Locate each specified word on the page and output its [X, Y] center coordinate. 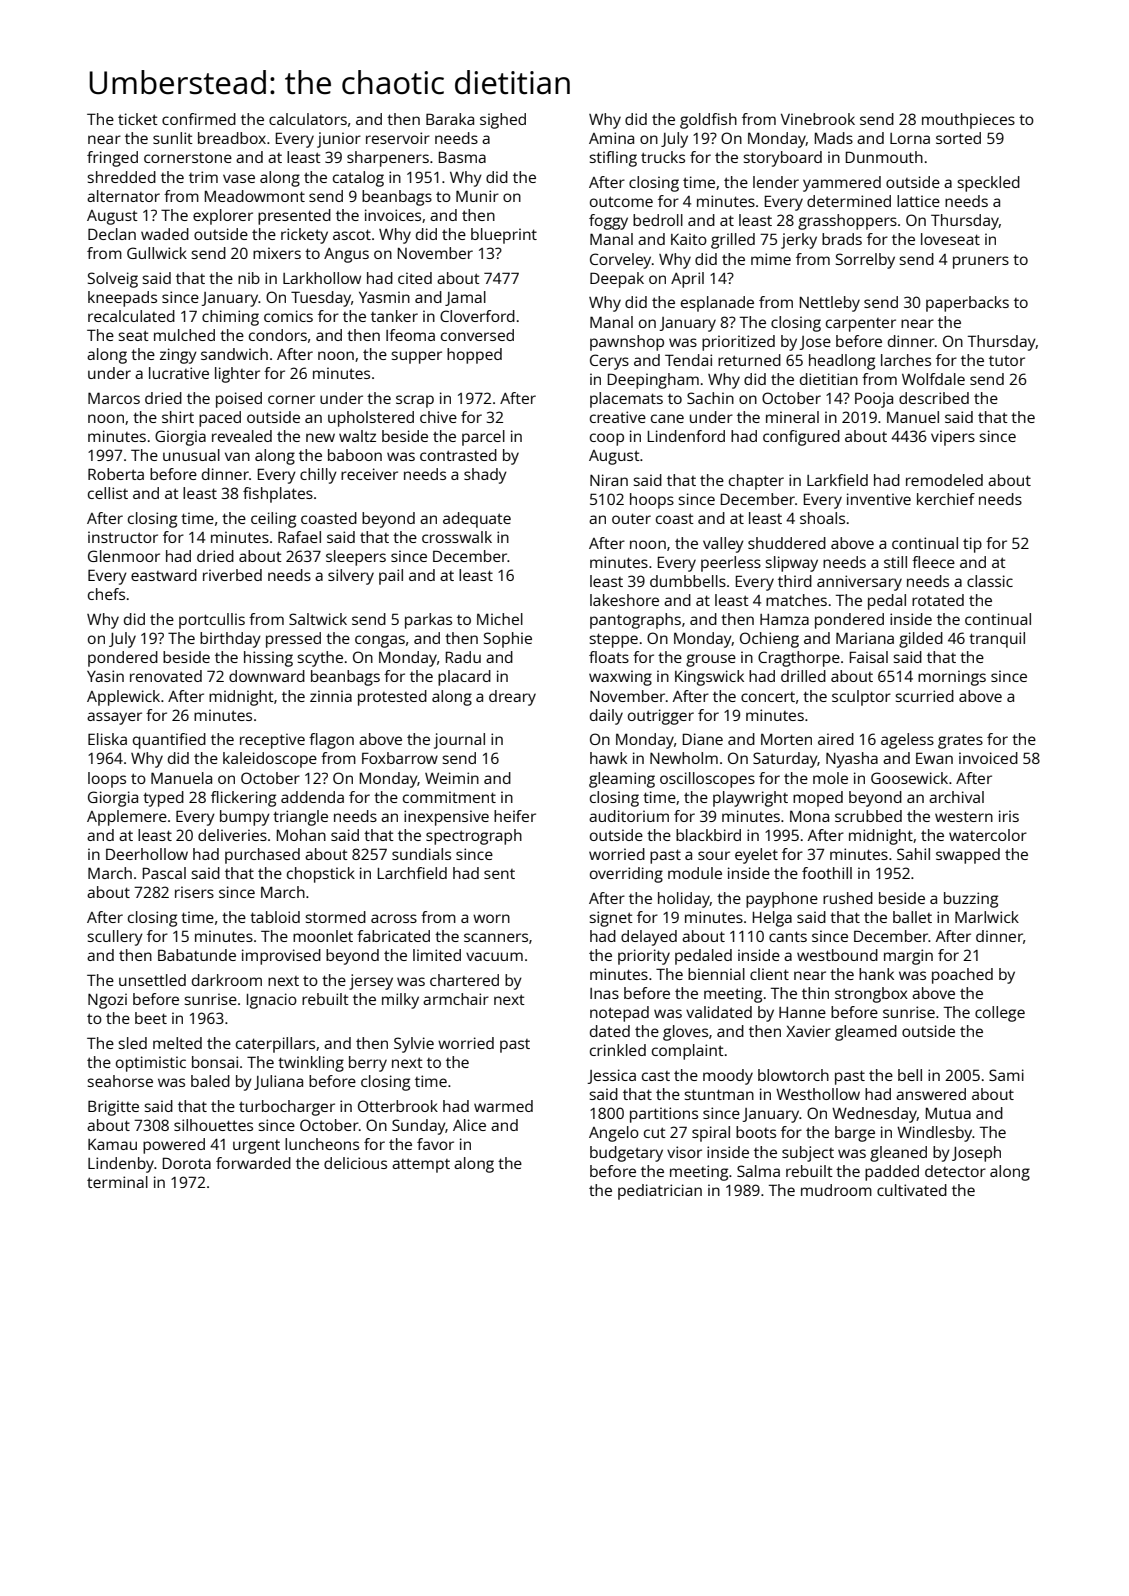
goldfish [708, 121]
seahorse [120, 1081]
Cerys [609, 362]
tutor [1007, 360]
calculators [308, 119]
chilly [318, 476]
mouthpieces [968, 121]
